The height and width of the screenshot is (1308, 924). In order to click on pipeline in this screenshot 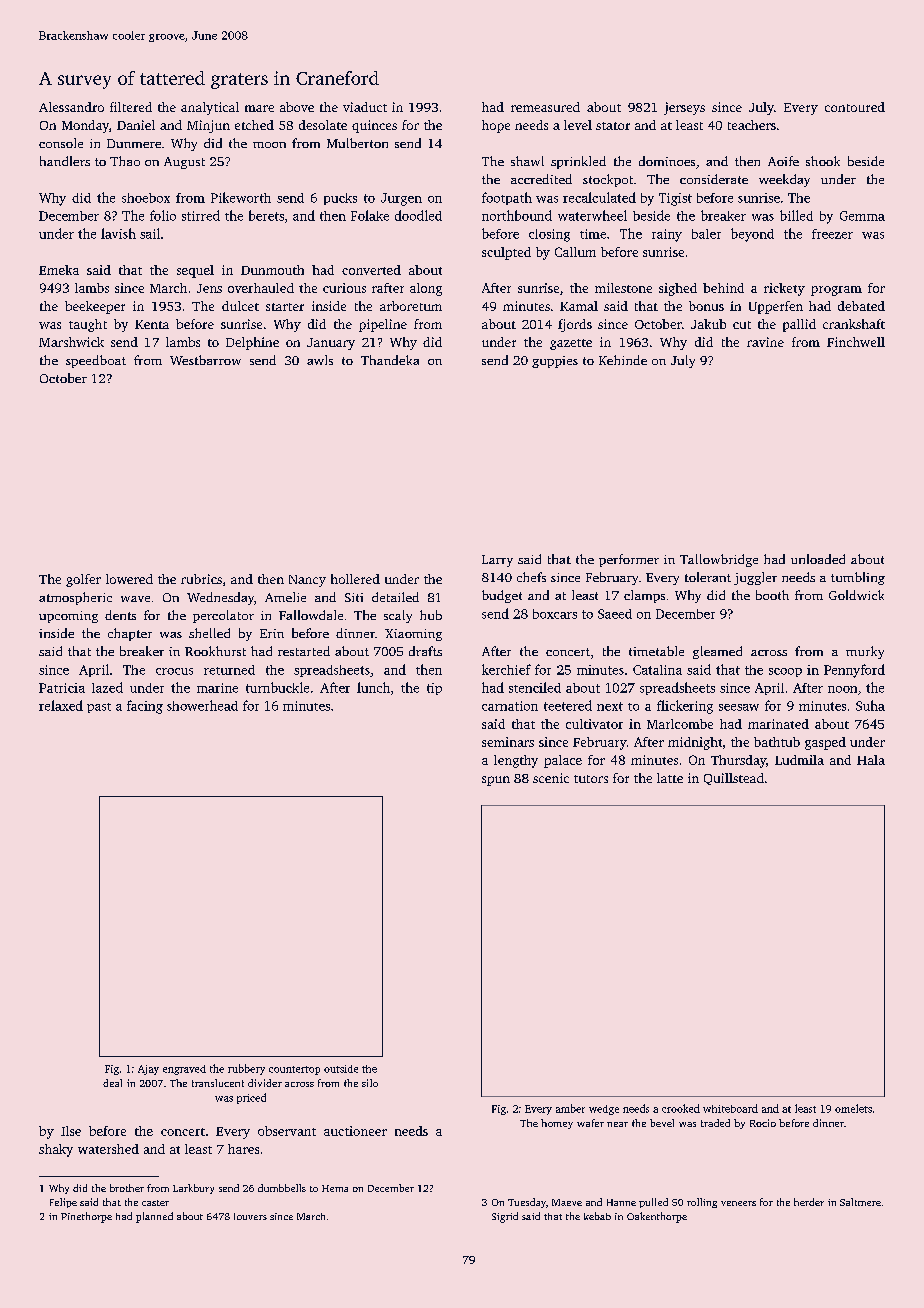, I will do `click(383, 325)`.
